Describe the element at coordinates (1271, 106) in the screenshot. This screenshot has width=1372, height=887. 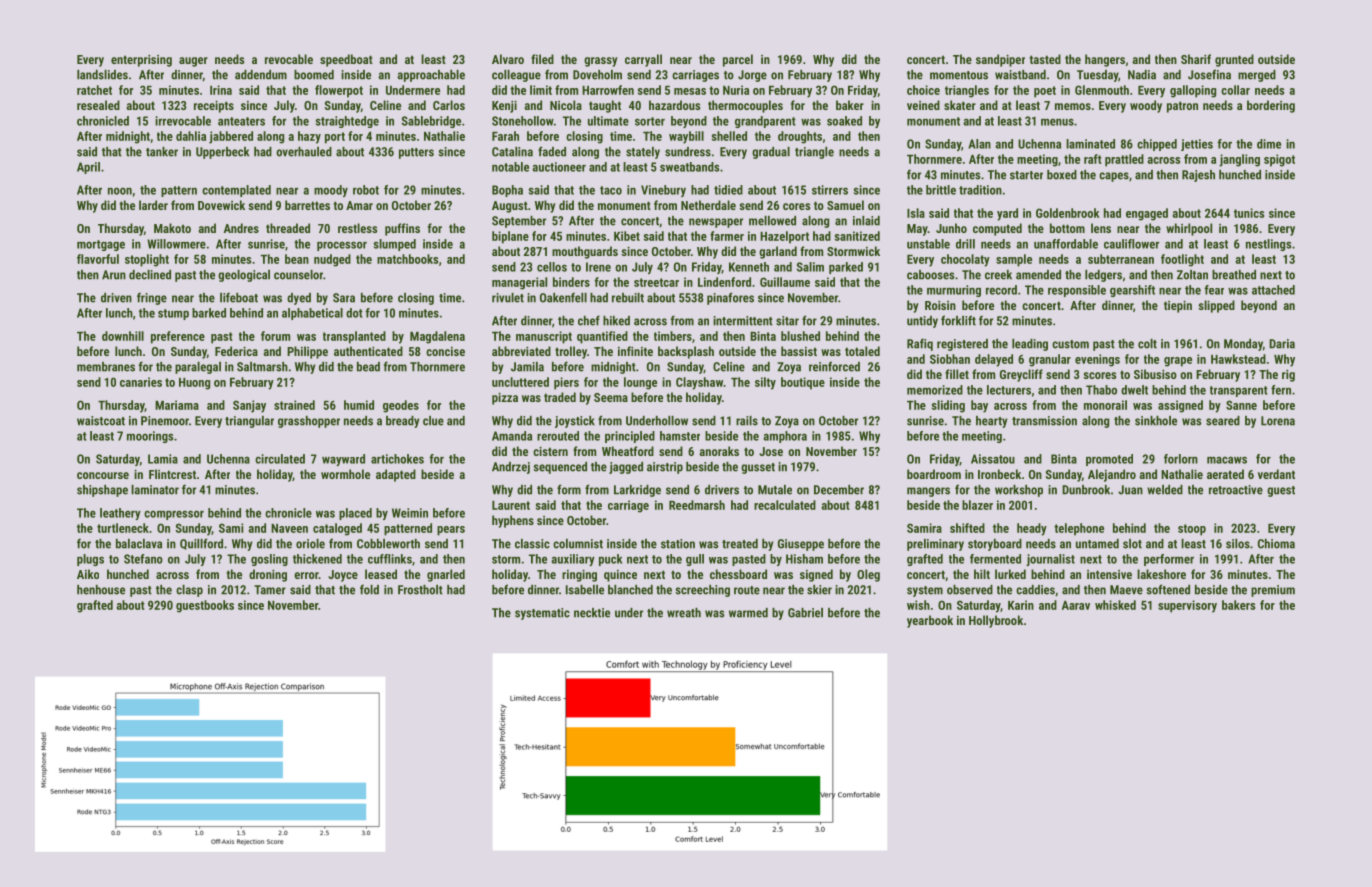
I see `bordering` at that location.
